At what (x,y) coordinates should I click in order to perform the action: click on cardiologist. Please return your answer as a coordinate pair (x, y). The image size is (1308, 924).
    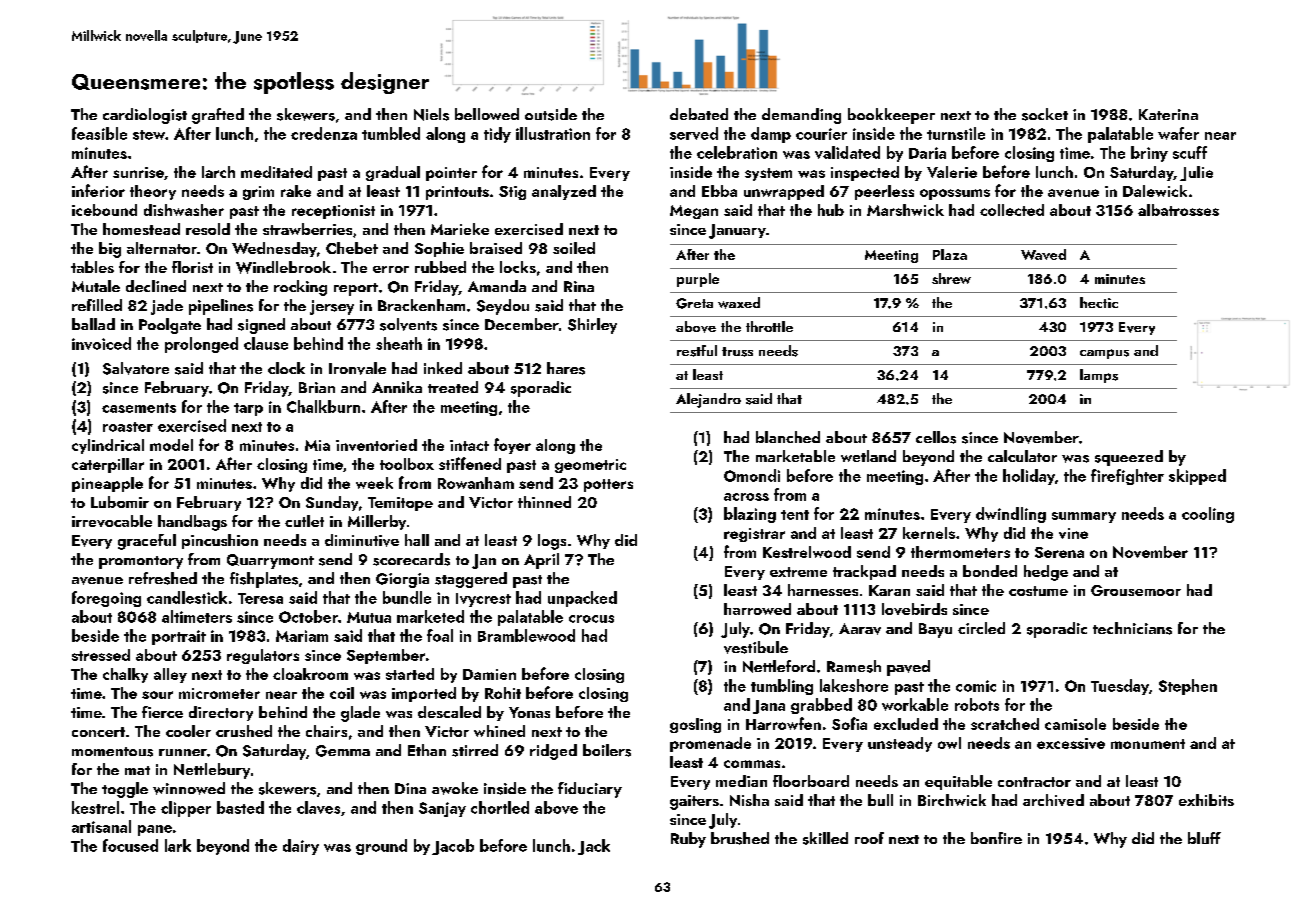
    Looking at the image, I should click on (145, 116).
